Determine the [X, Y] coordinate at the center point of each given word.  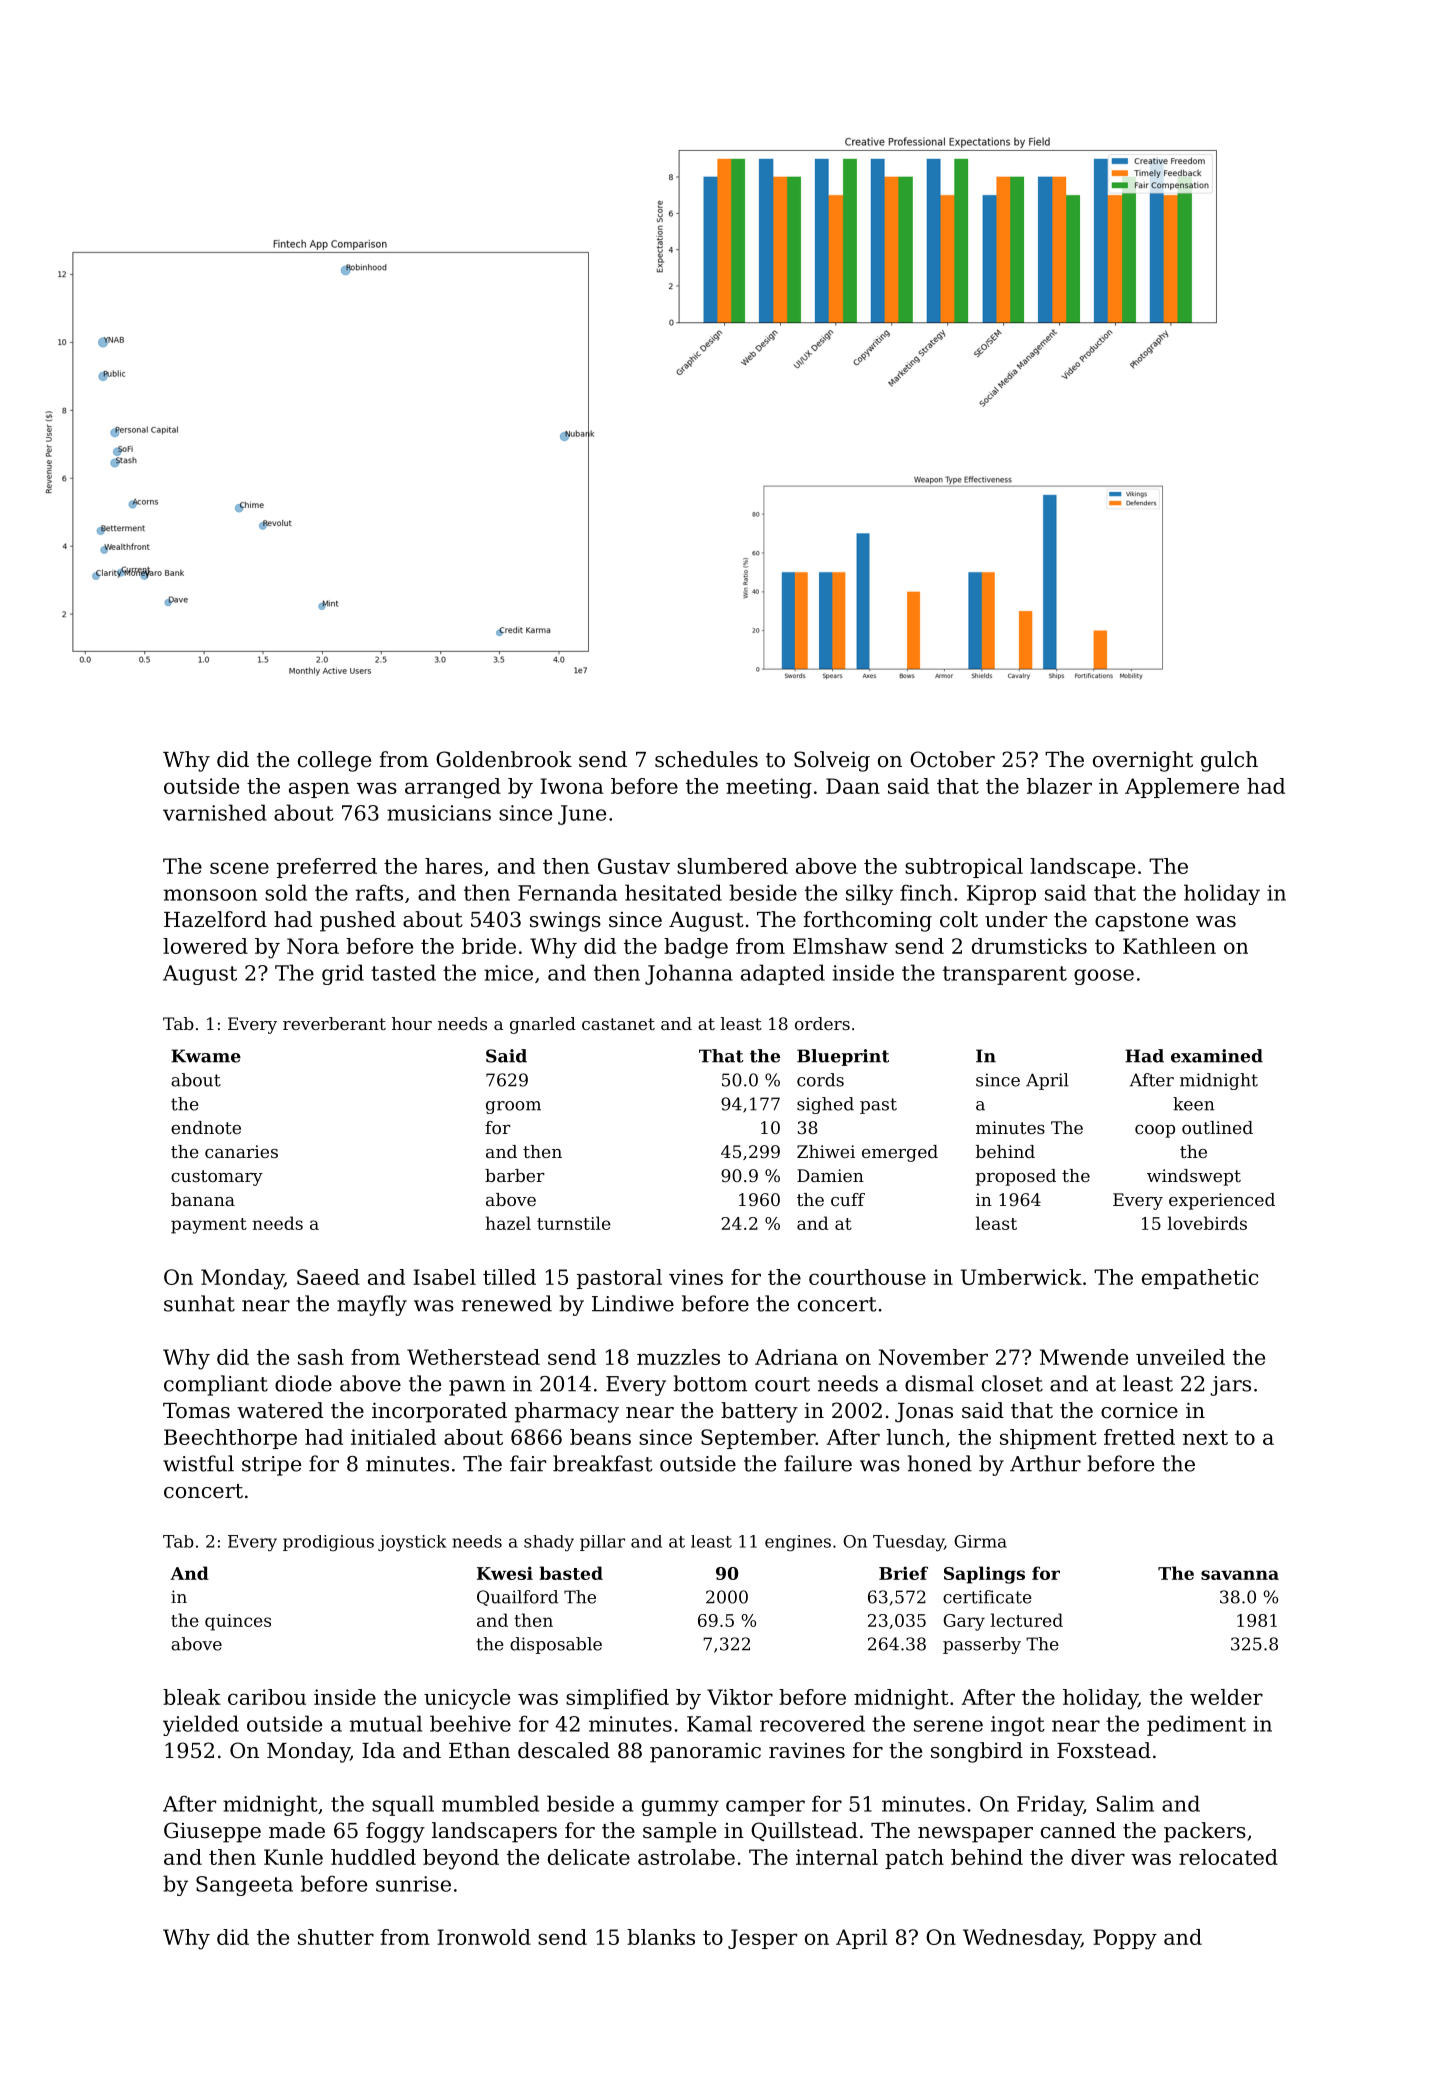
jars [1230, 1386]
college [334, 761]
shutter [336, 1937]
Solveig [832, 761]
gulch [1229, 761]
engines [798, 1543]
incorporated [439, 1412]
